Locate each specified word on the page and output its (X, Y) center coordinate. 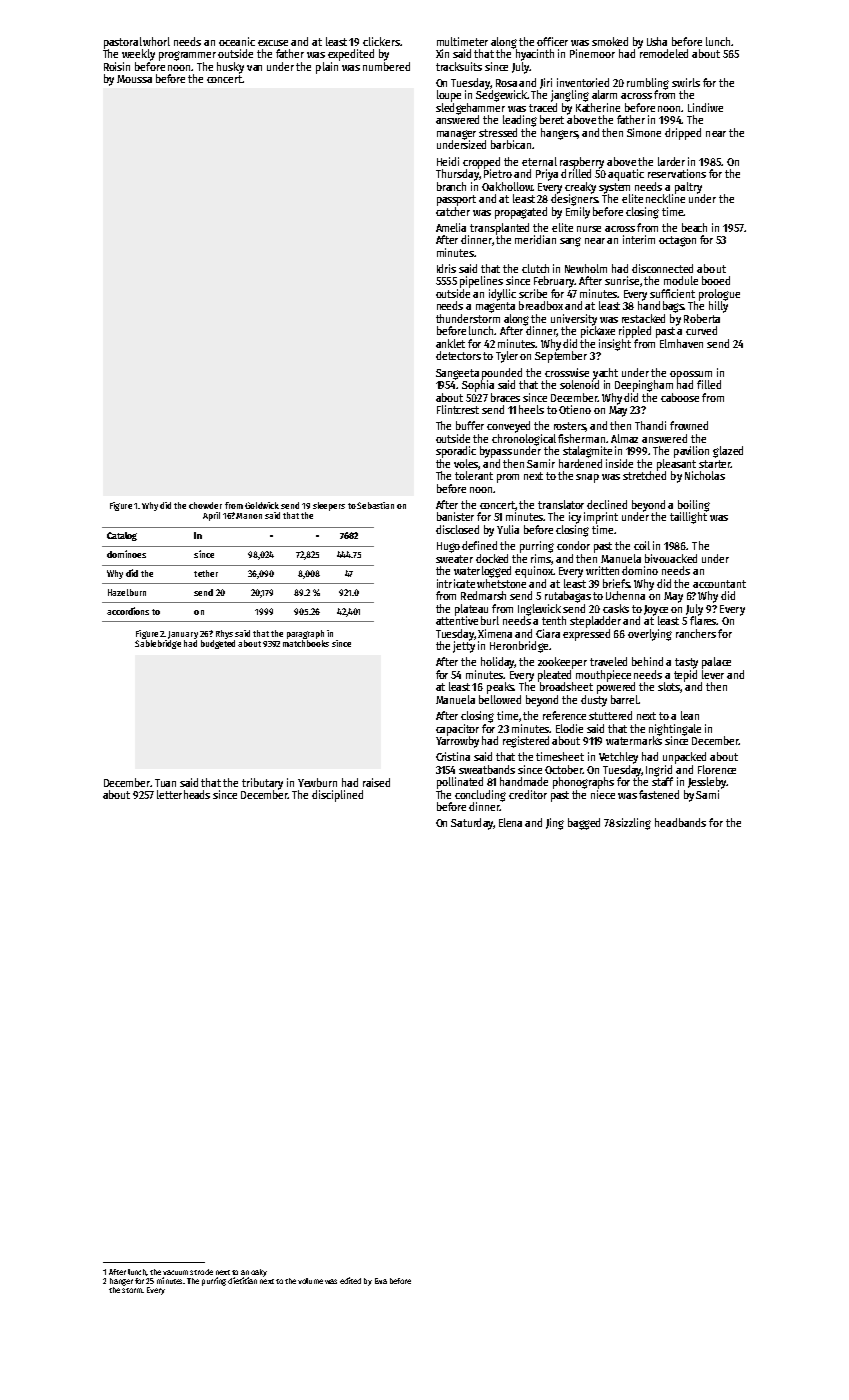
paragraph (305, 634)
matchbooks (306, 643)
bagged (584, 824)
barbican (511, 144)
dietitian (242, 1280)
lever (713, 674)
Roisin (117, 66)
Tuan (165, 783)
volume (310, 1281)
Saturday (472, 824)
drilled (576, 173)
